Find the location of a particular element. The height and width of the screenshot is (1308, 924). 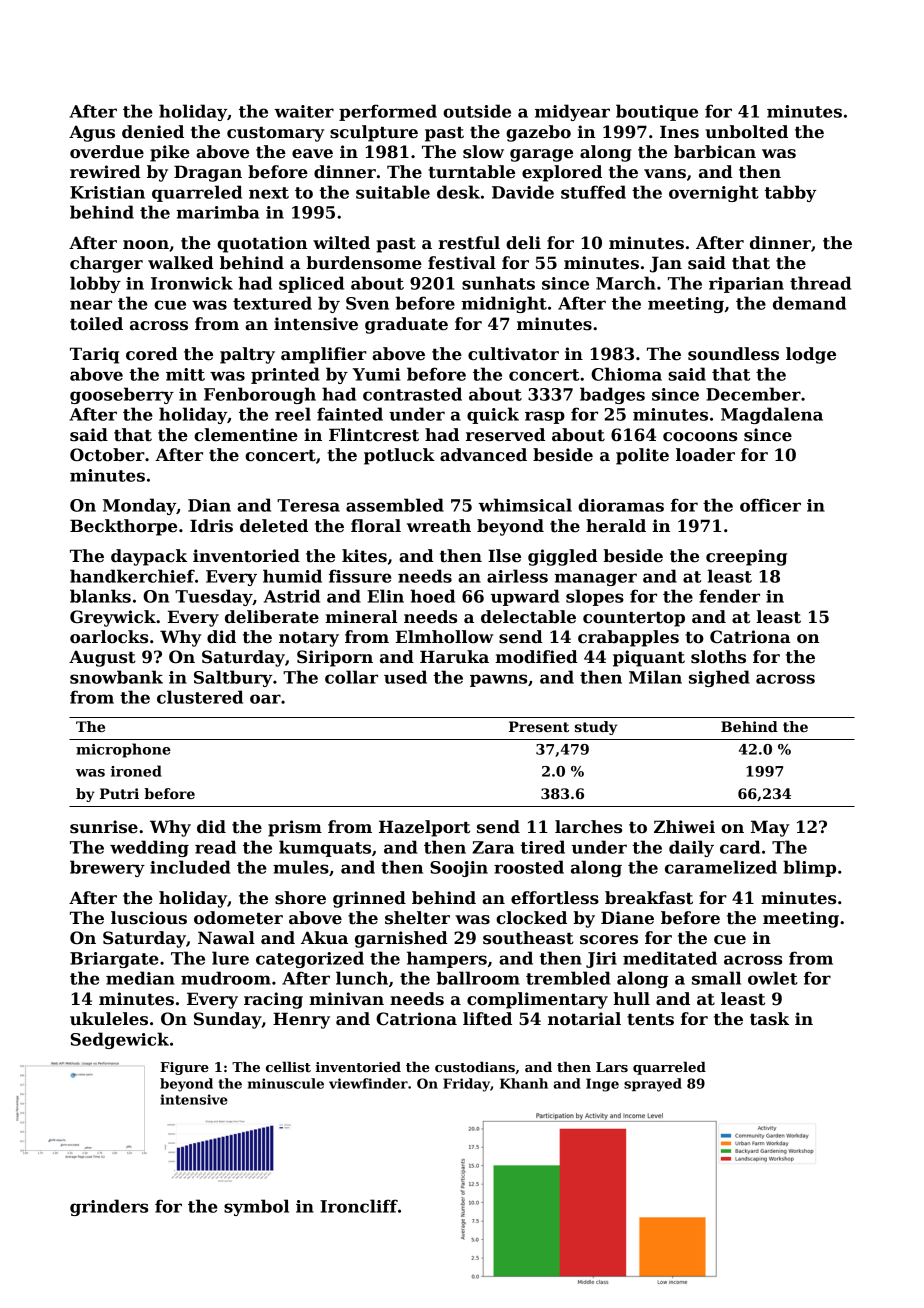

riparian is located at coordinates (746, 285).
